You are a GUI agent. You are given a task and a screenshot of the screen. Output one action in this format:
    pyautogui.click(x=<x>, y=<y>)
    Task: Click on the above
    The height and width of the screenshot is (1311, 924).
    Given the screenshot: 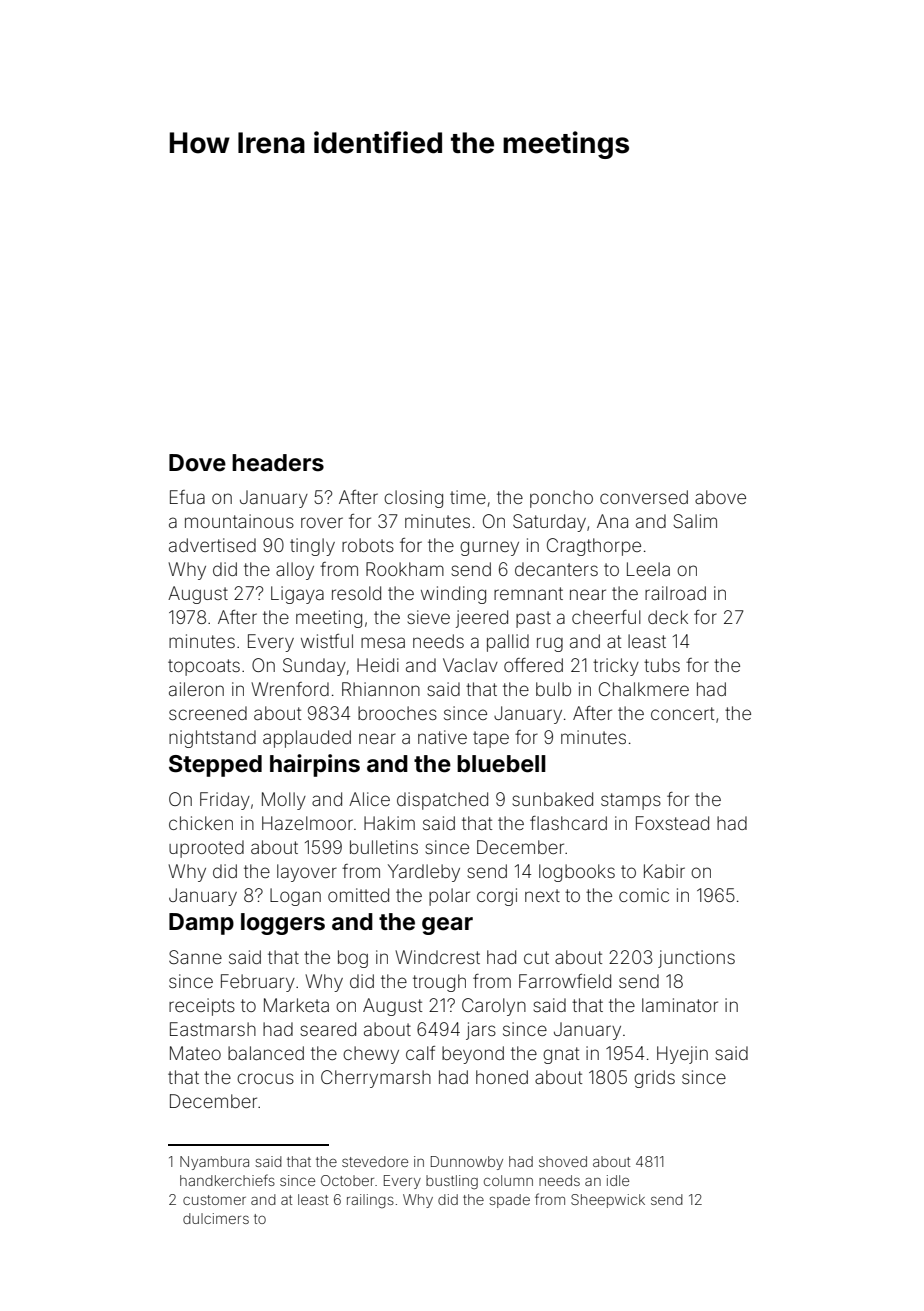 What is the action you would take?
    pyautogui.click(x=720, y=497)
